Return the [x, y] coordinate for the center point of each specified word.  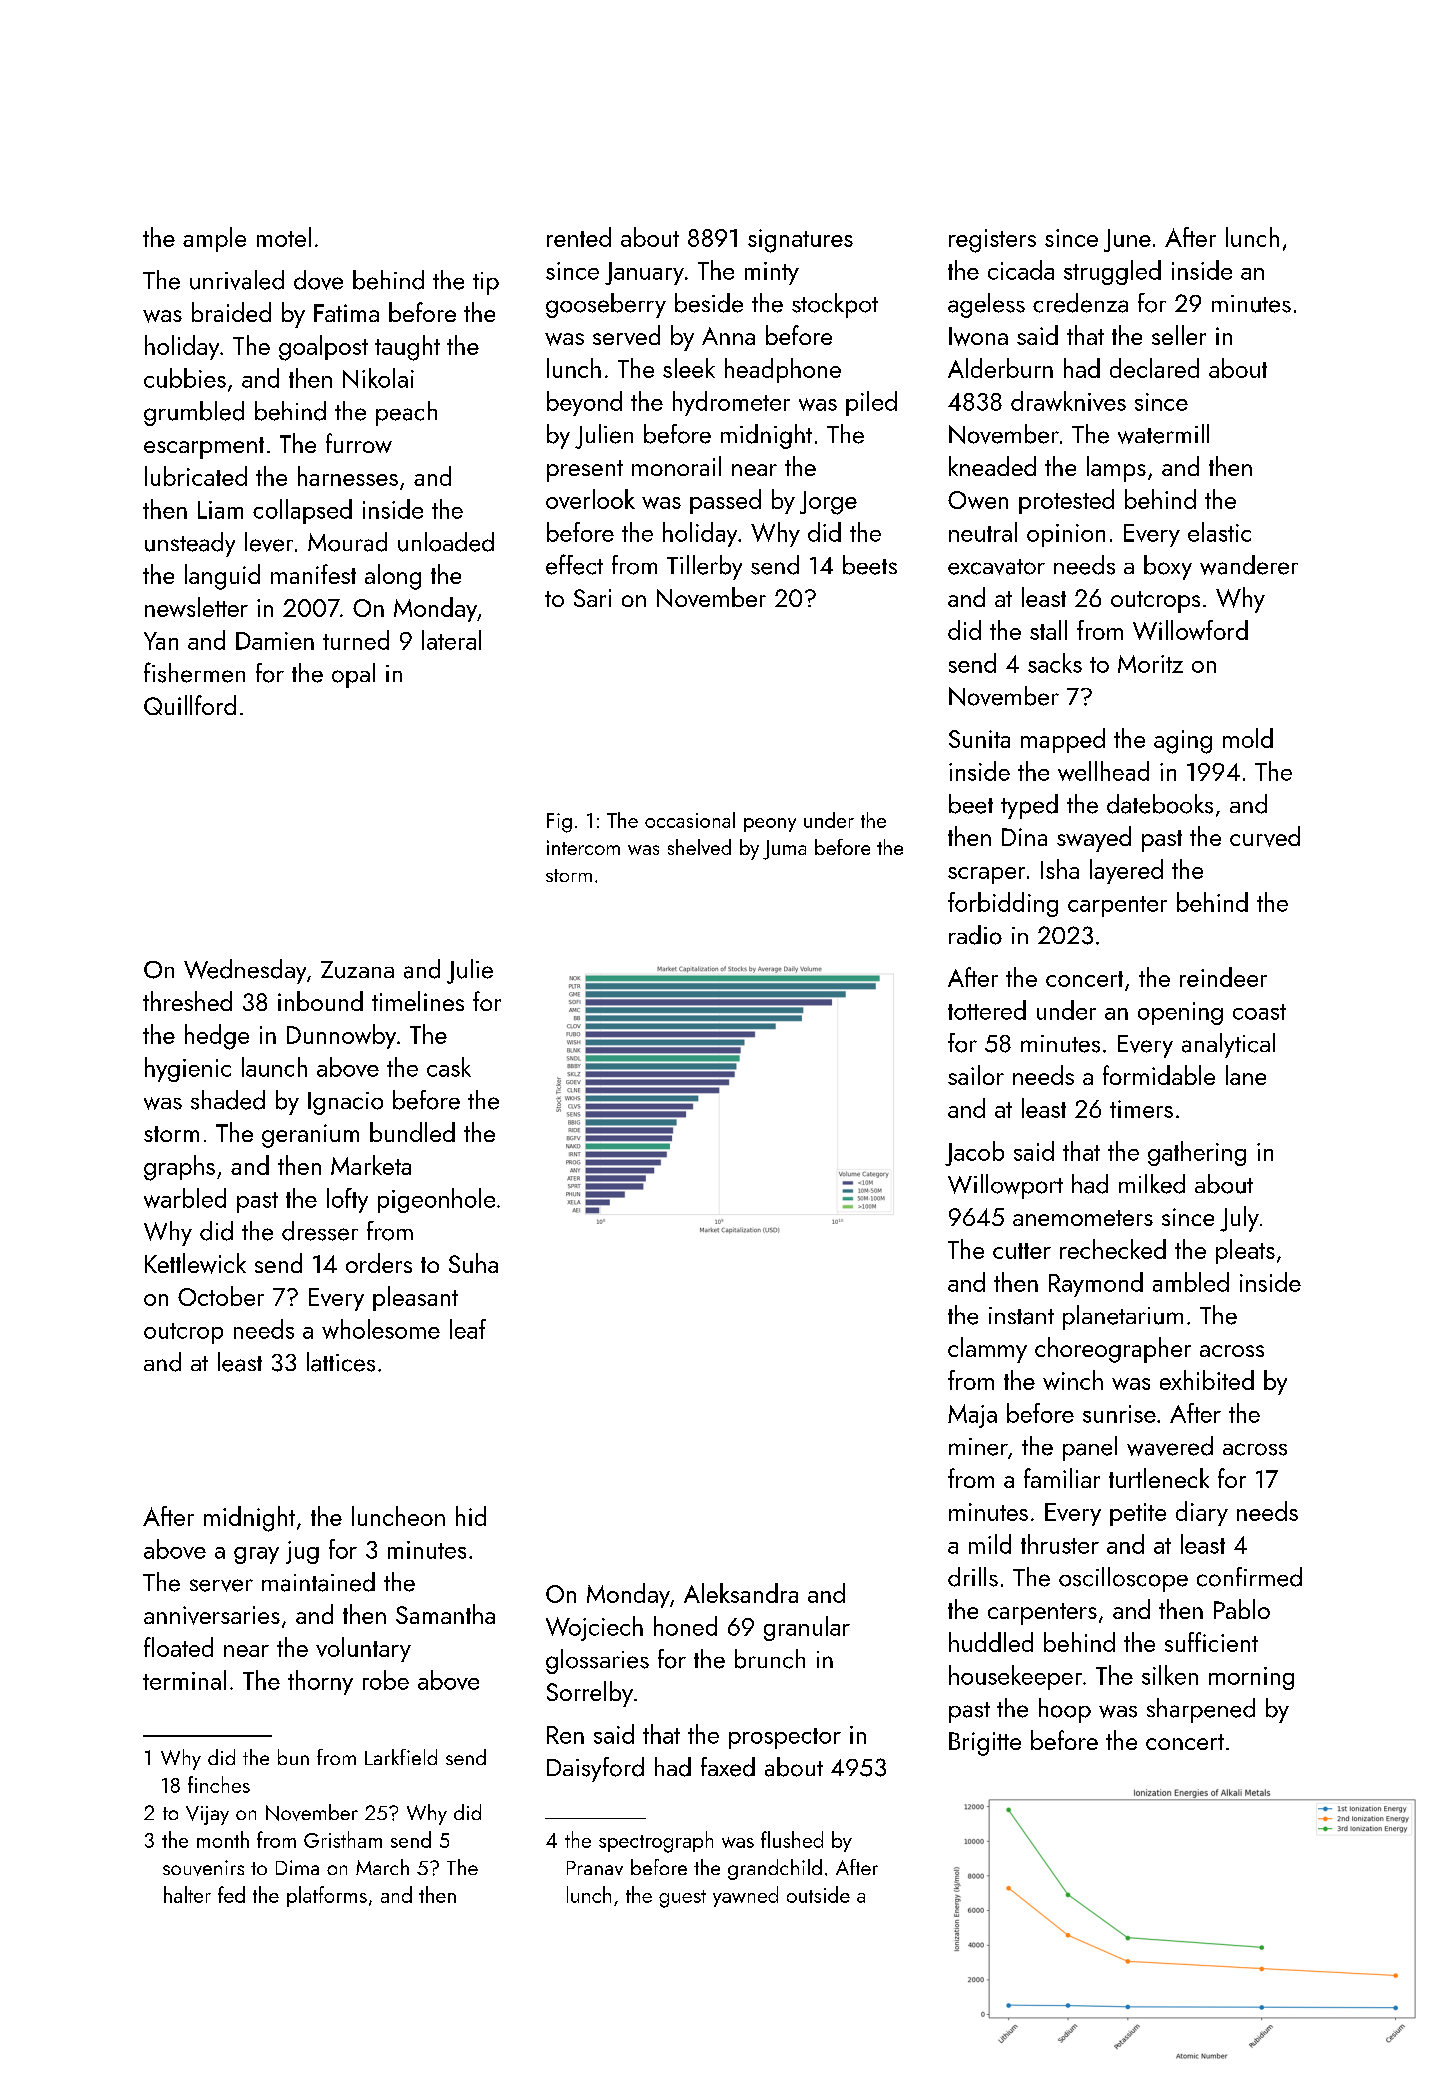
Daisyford [595, 1769]
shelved [699, 847]
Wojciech [594, 1628]
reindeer [1223, 977]
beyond [584, 403]
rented [579, 237]
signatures [800, 241]
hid [471, 1516]
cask [449, 1067]
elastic [1219, 532]
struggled [1112, 272]
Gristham [343, 1839]
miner [978, 1447]
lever [269, 542]
